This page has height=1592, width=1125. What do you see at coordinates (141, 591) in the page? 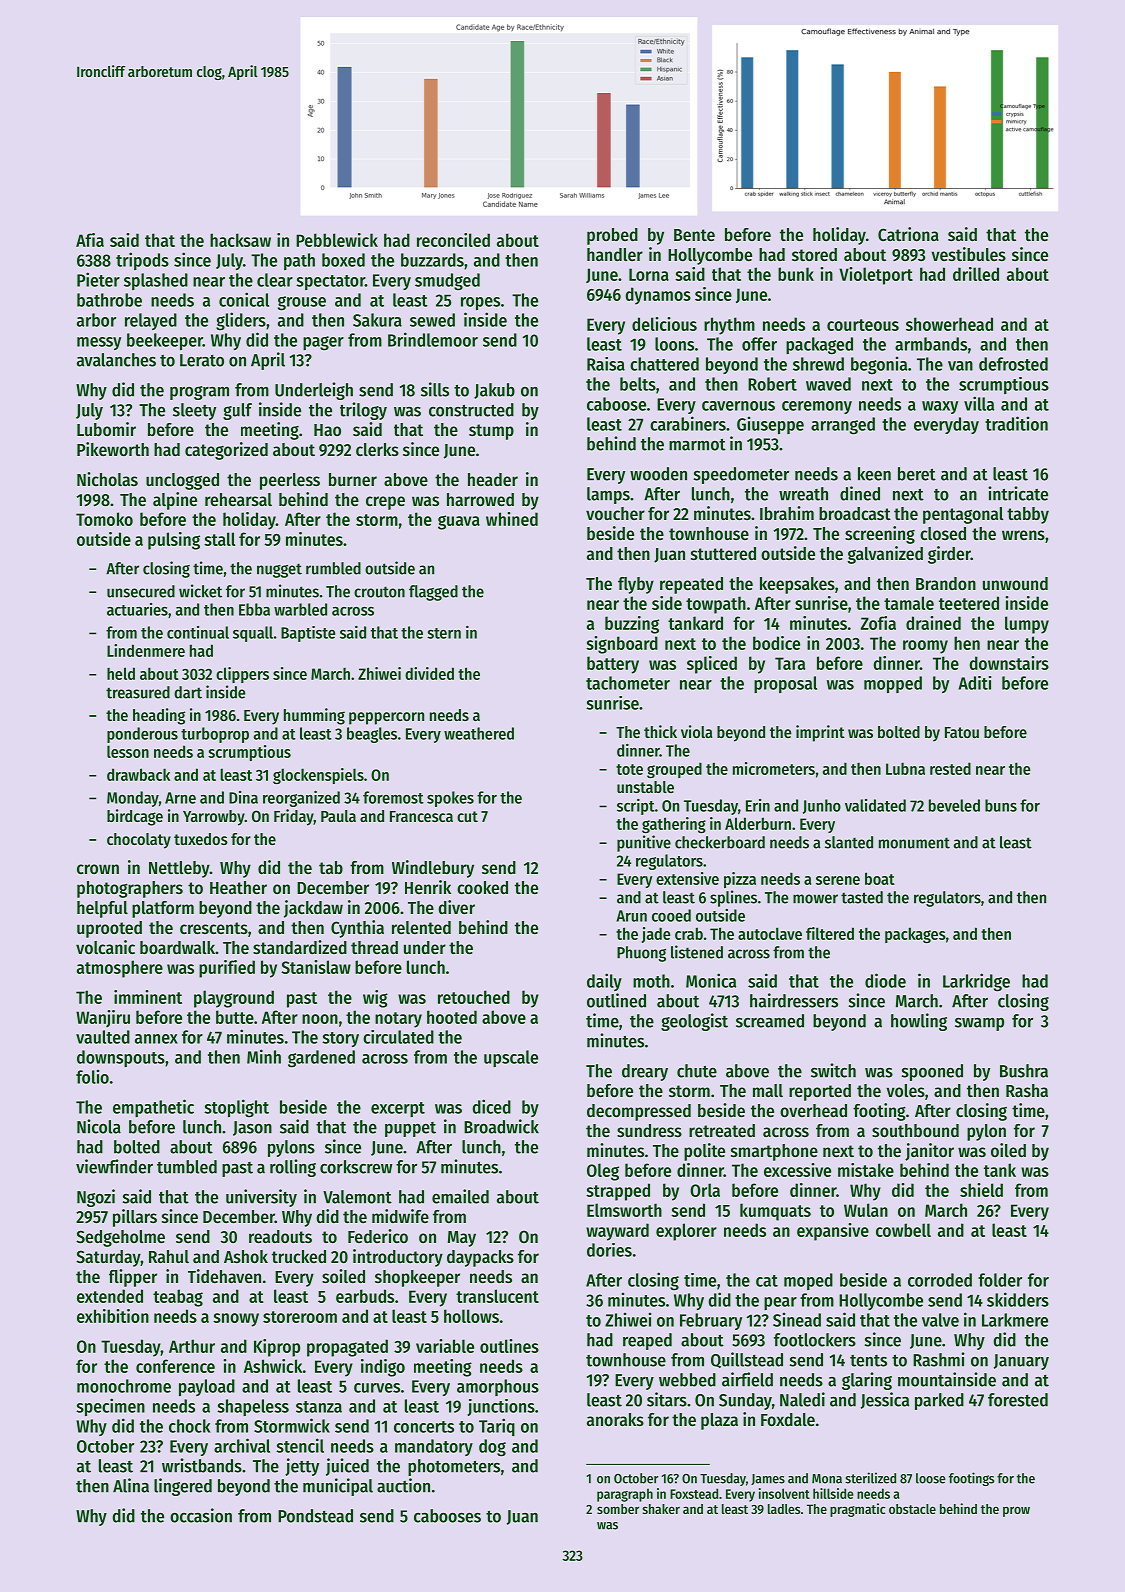
I see `unsecured` at bounding box center [141, 591].
